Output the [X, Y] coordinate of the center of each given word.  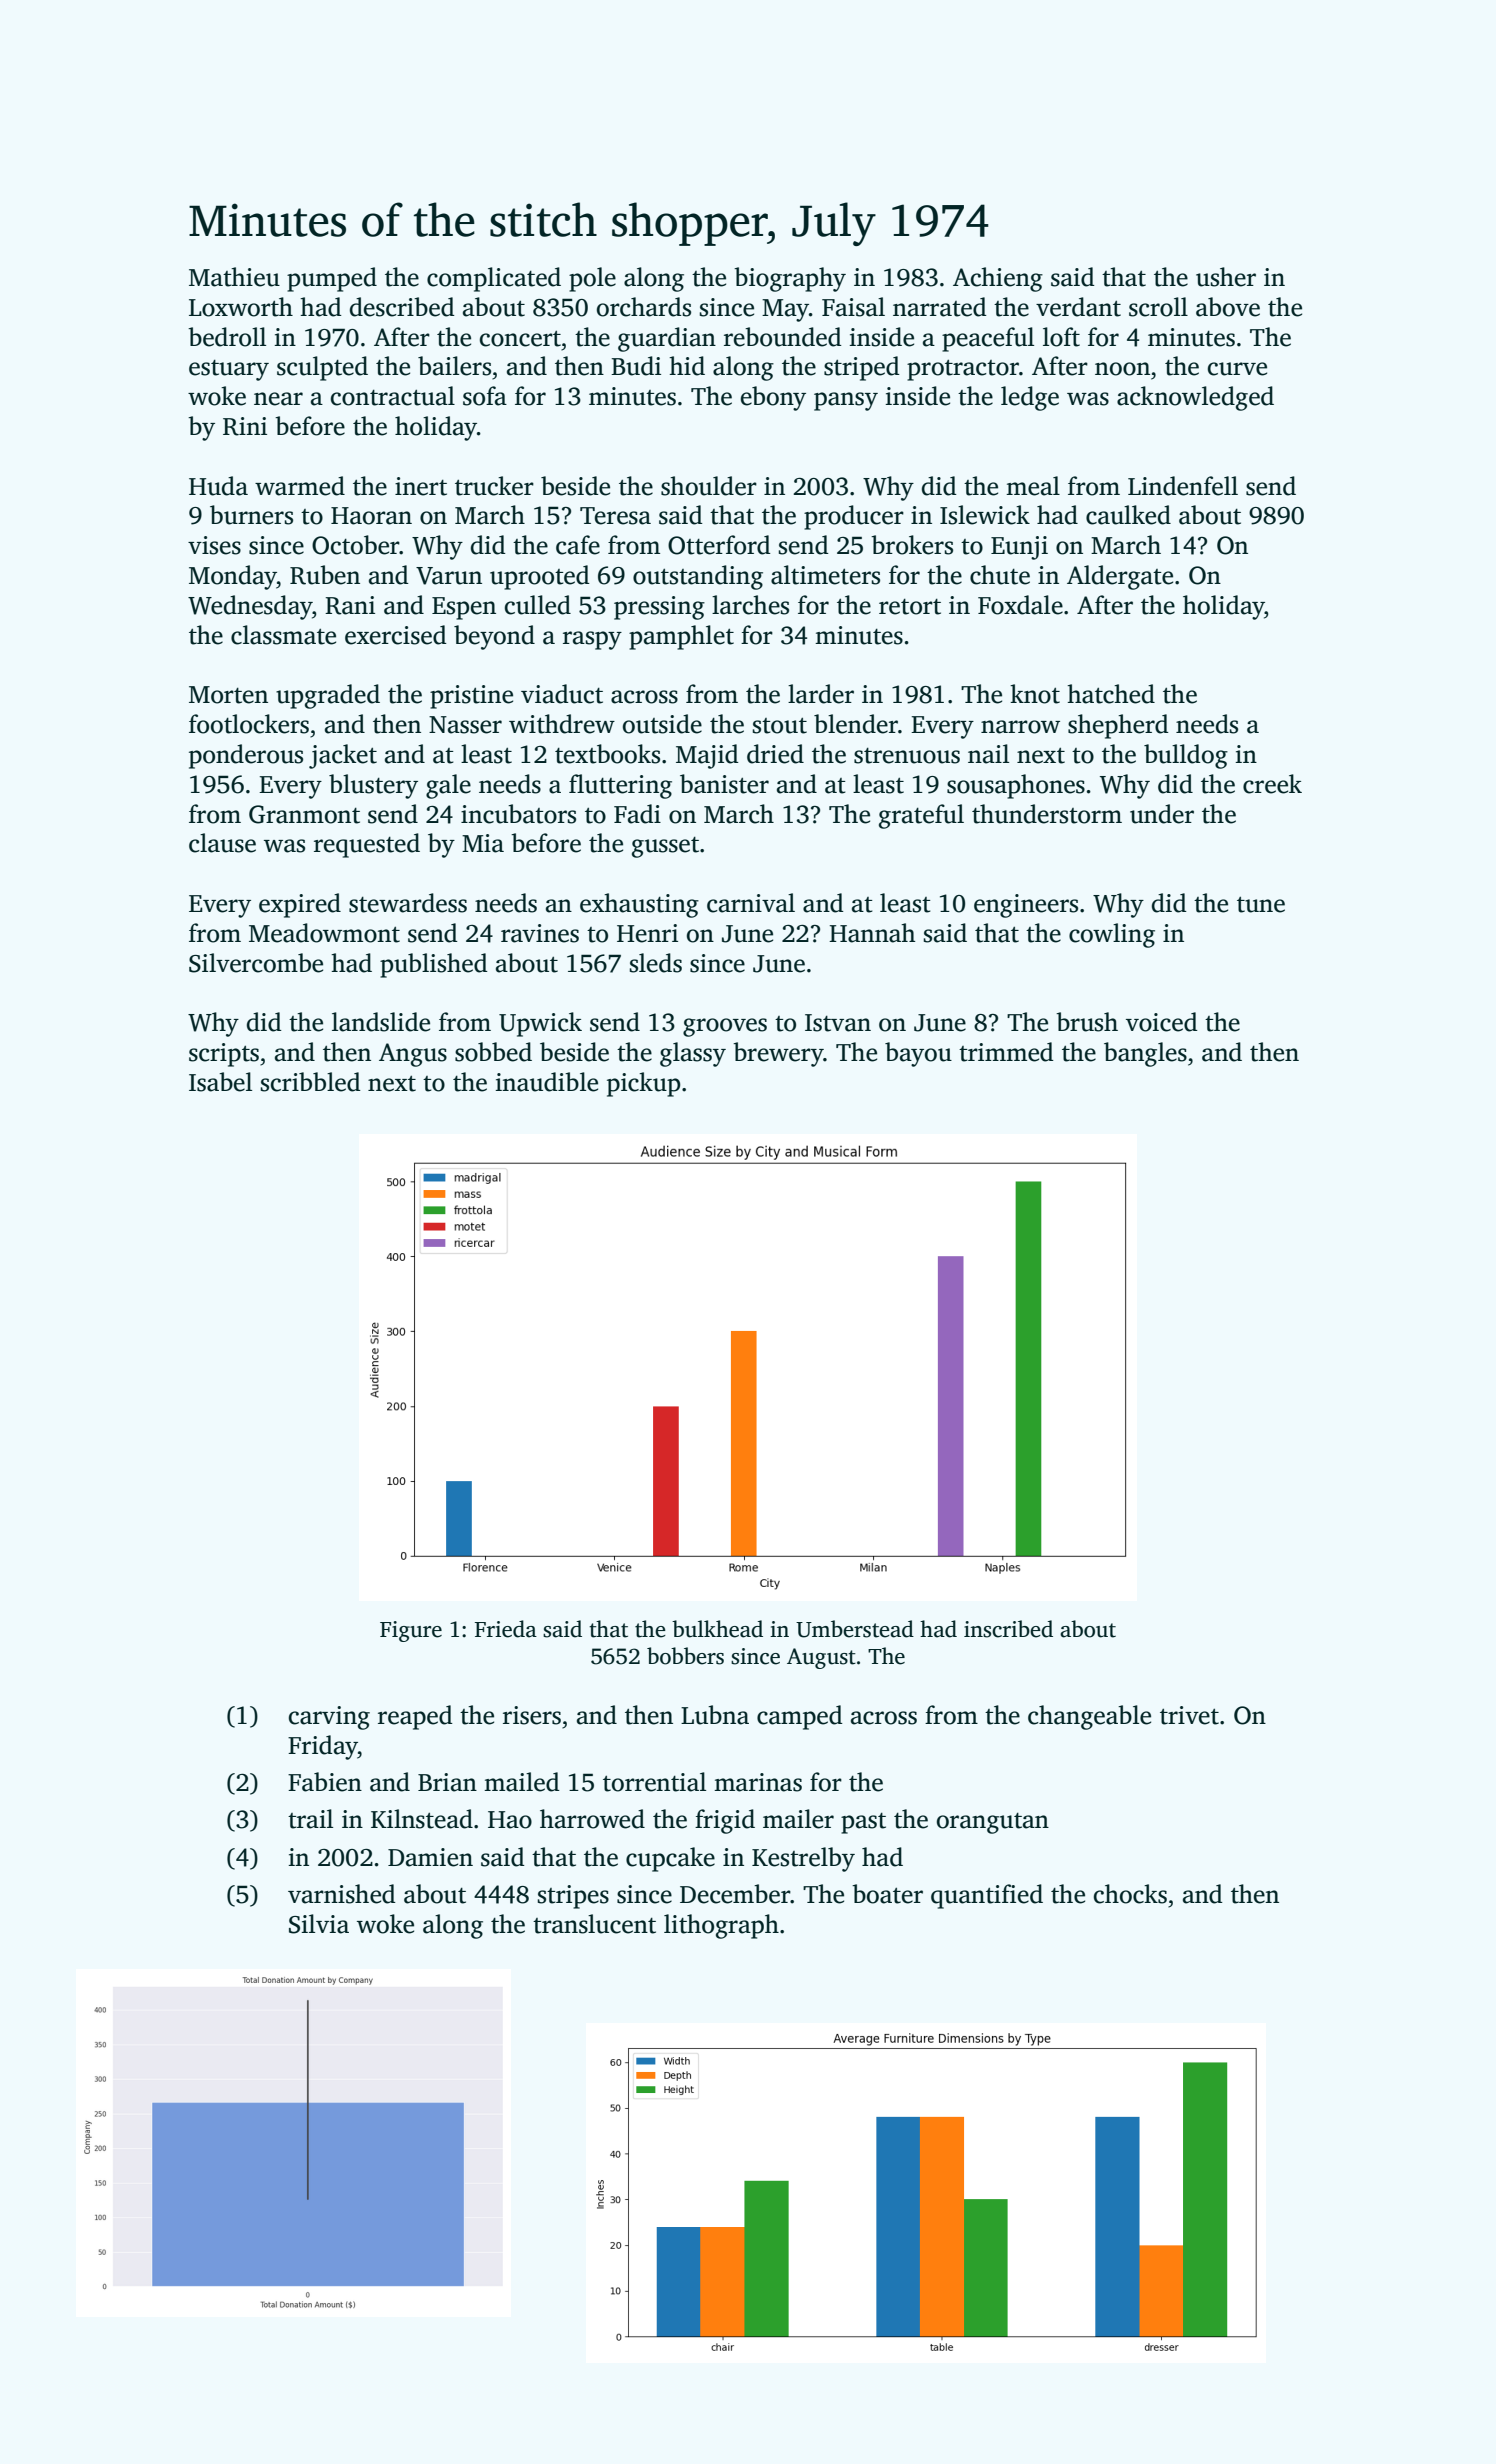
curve [1237, 369]
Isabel [220, 1082]
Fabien [325, 1782]
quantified [987, 1896]
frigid [725, 1821]
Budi [636, 366]
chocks [1130, 1894]
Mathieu [234, 277]
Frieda [506, 1629]
